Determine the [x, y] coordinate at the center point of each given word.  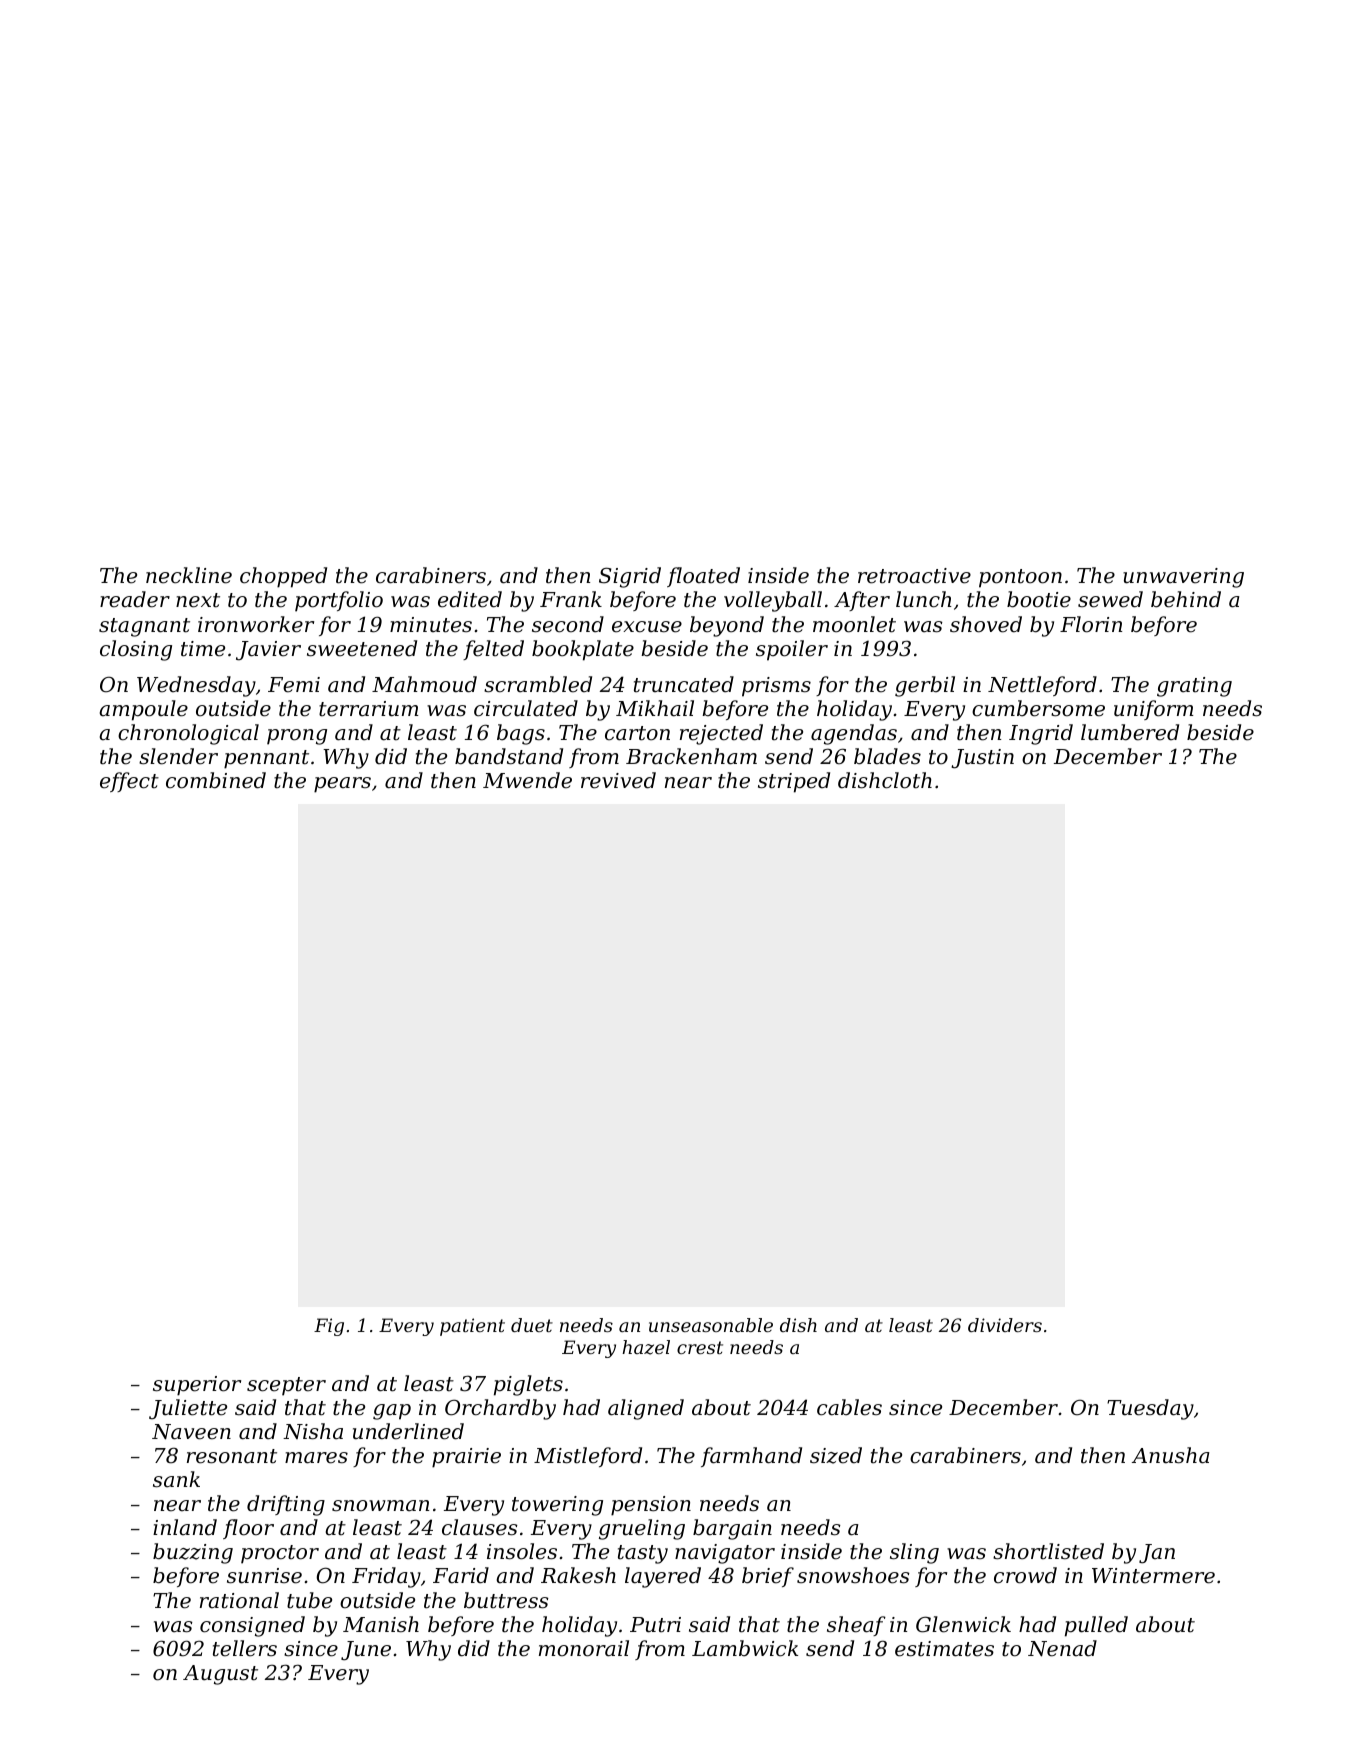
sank [176, 1479]
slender [178, 756]
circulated [526, 708]
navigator [725, 1554]
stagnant [144, 627]
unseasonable [711, 1325]
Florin [1091, 624]
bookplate [583, 650]
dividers [1005, 1325]
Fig [329, 1327]
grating [1194, 687]
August [220, 1675]
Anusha [1171, 1455]
